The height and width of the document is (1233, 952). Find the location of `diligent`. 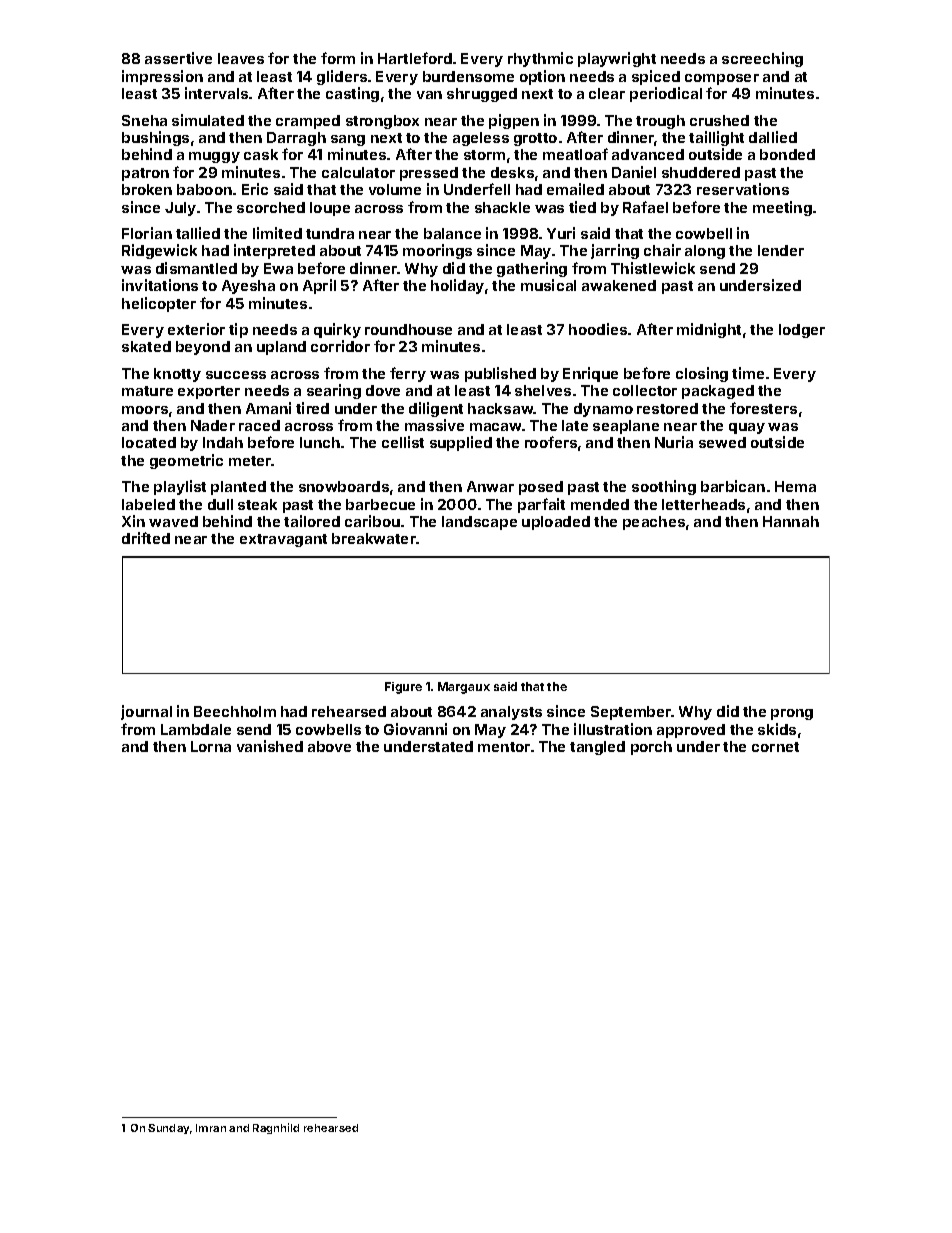

diligent is located at coordinates (436, 409).
